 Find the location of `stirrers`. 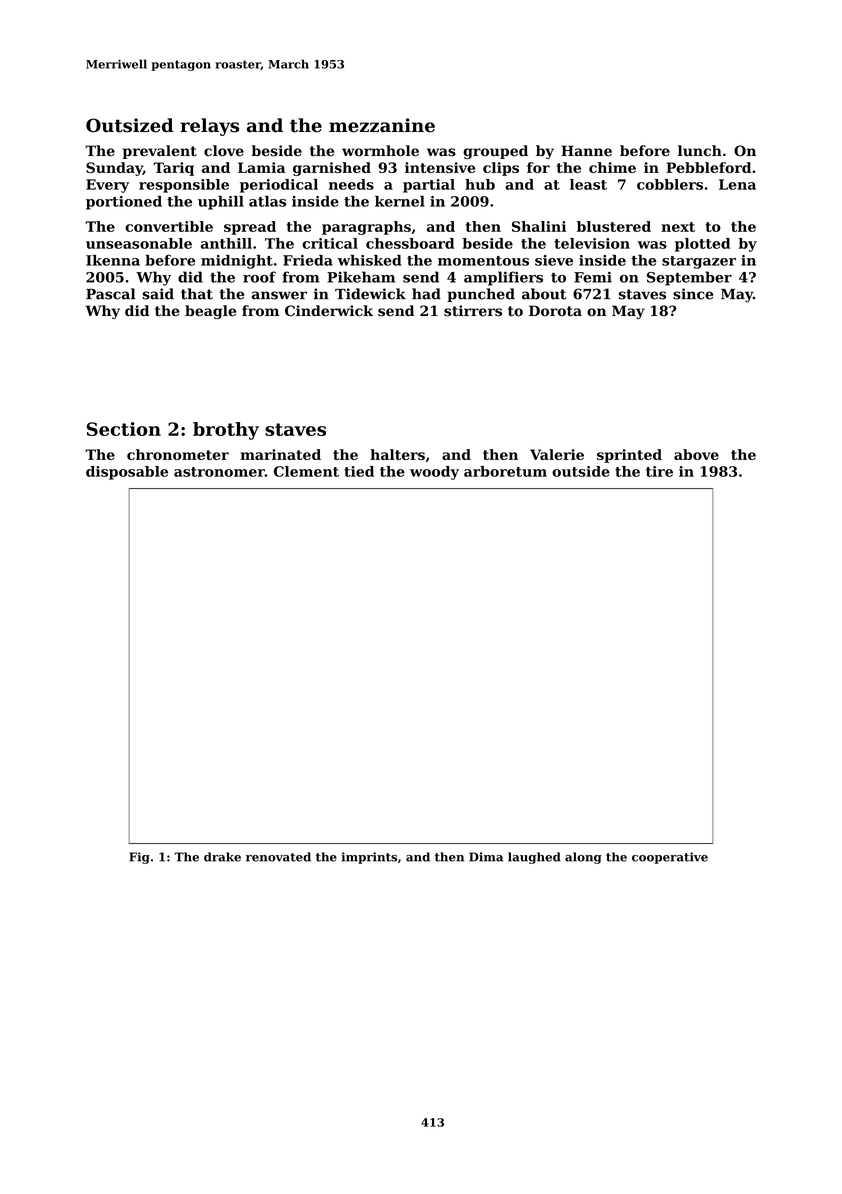

stirrers is located at coordinates (473, 311).
